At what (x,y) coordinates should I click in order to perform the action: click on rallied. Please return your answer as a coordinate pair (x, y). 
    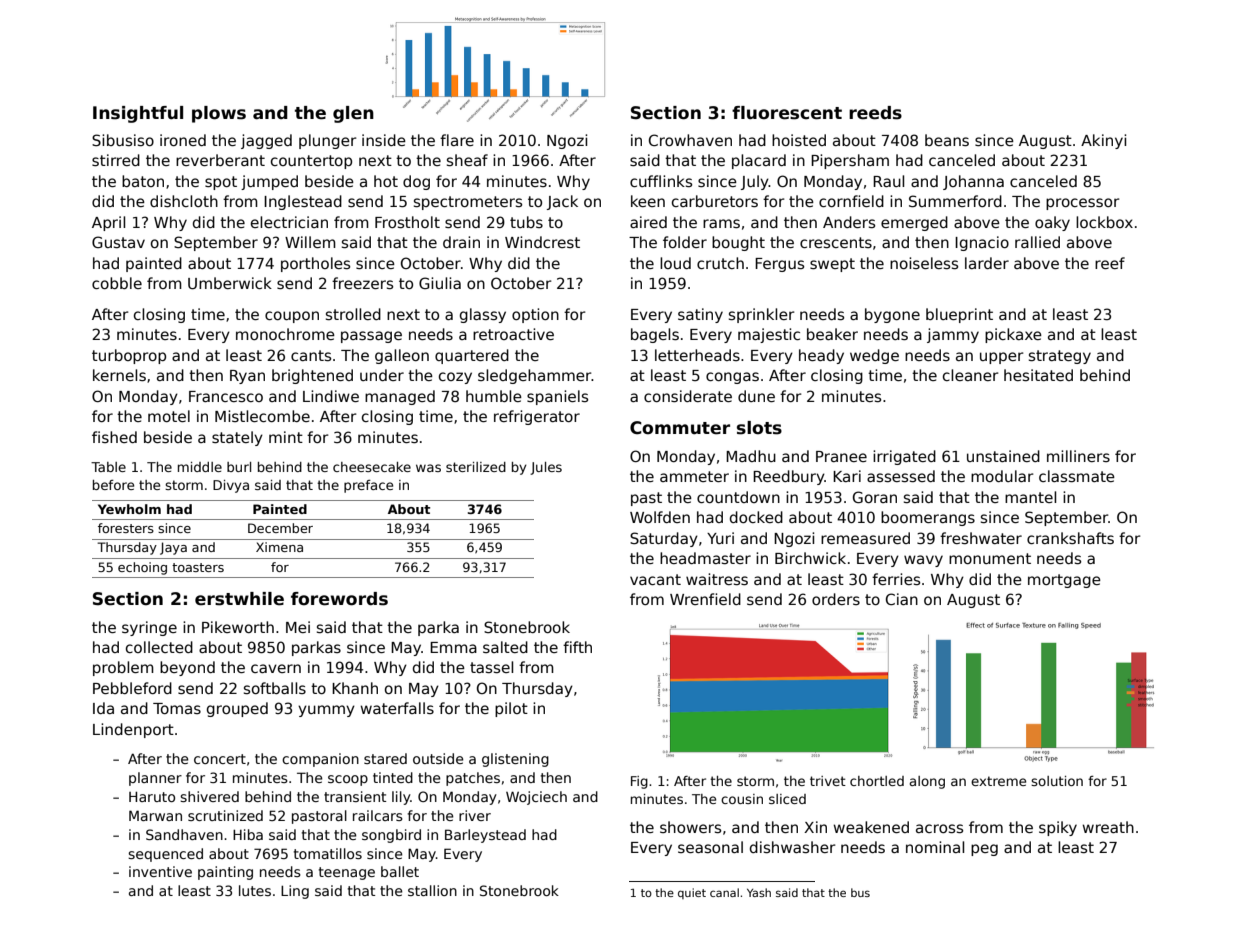
    Looking at the image, I should click on (1037, 242).
